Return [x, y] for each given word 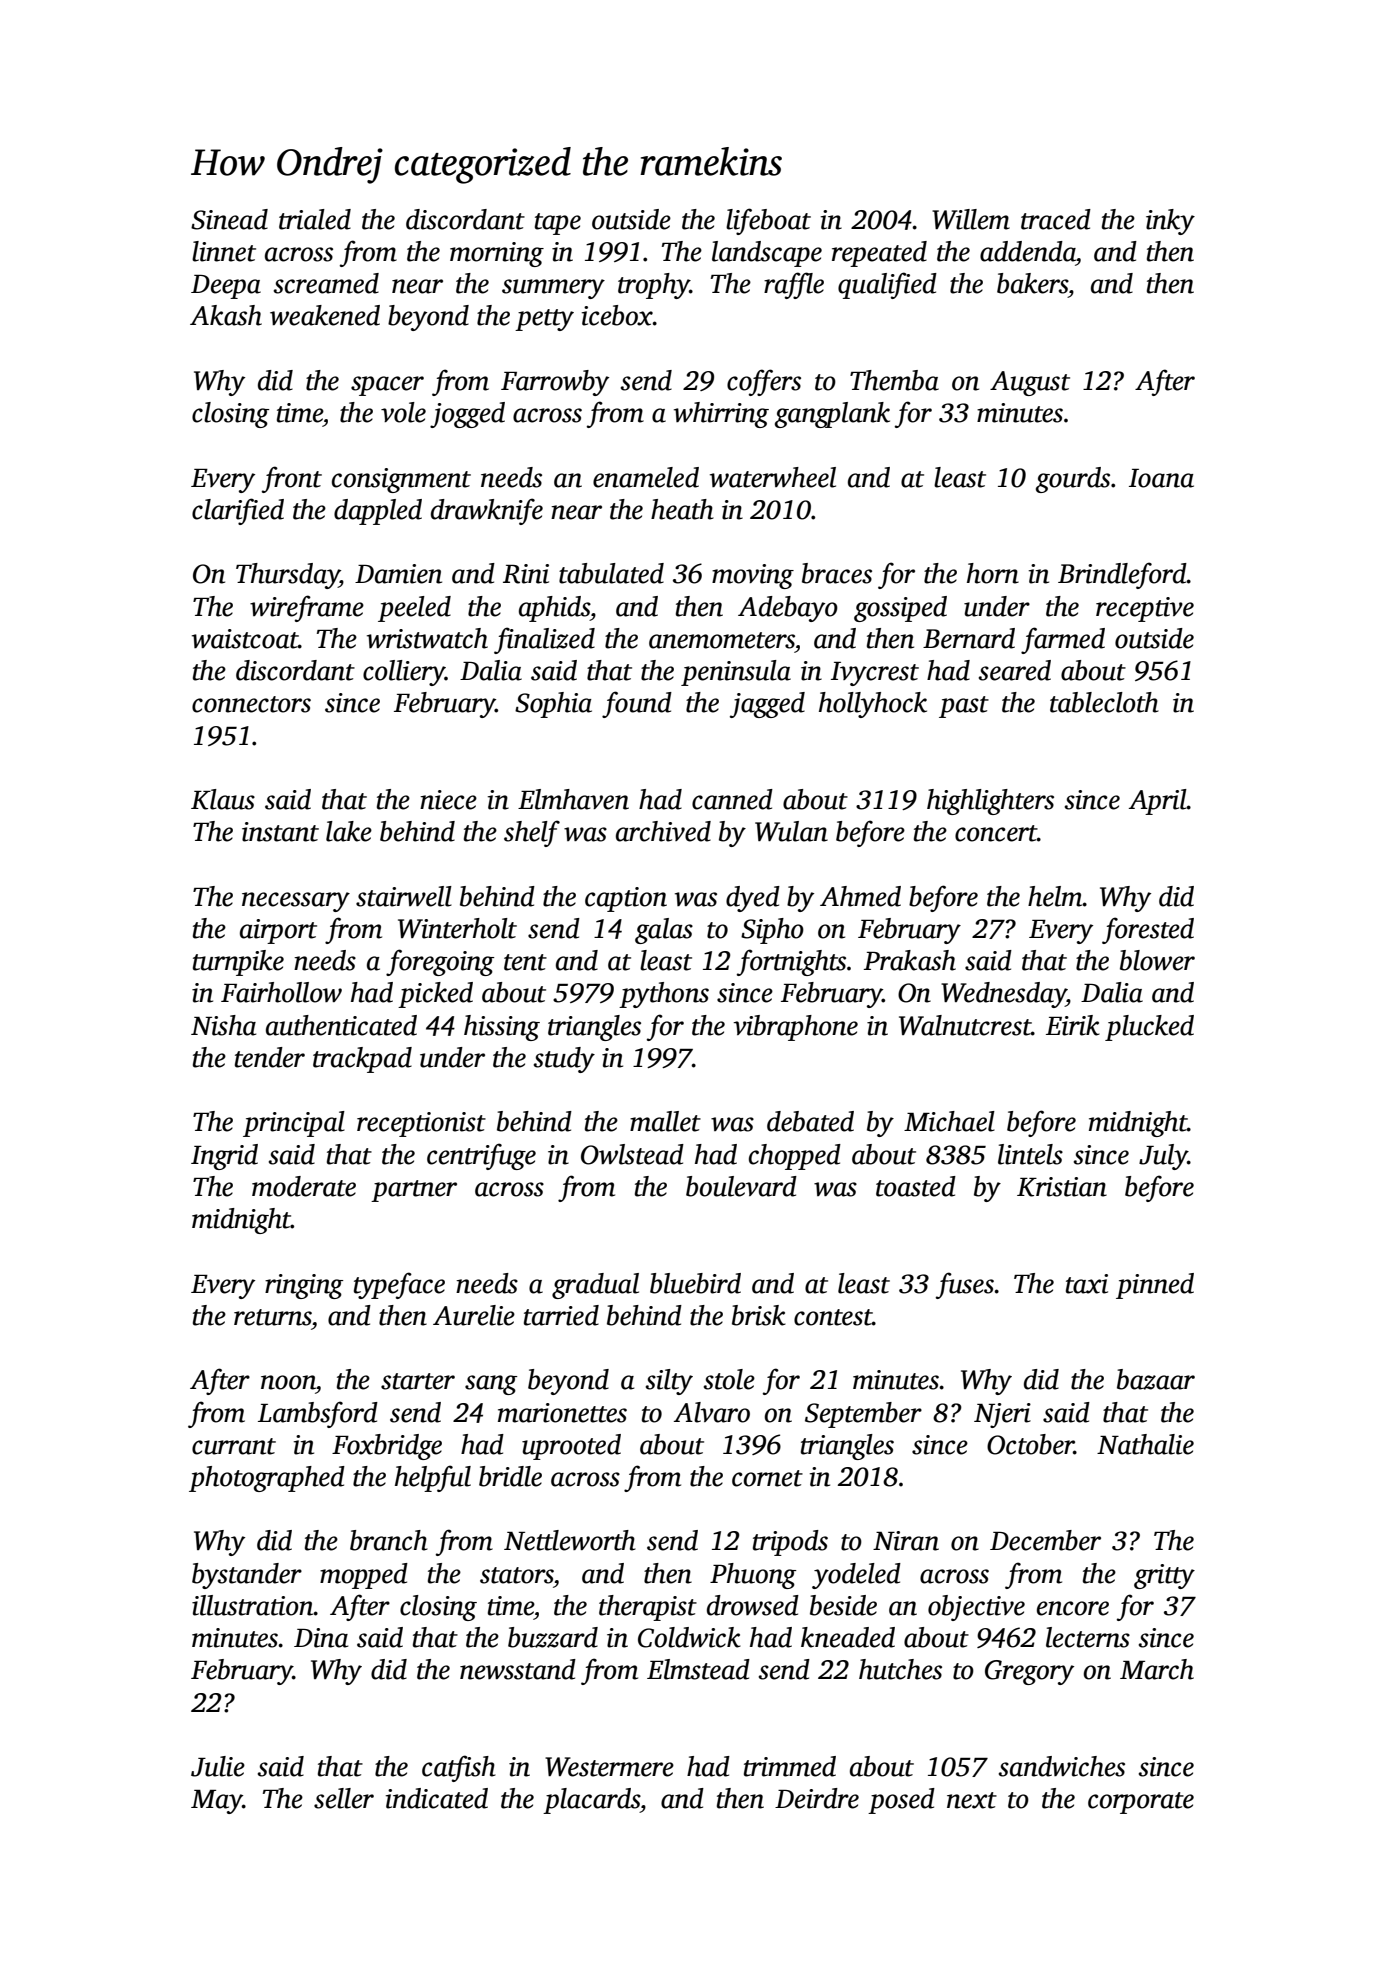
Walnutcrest [965, 1025]
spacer [387, 386]
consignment [401, 480]
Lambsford [318, 1414]
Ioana [1161, 478]
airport [278, 931]
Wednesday [1003, 995]
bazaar [1156, 1379]
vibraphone [795, 1028]
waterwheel [773, 477]
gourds [1073, 480]
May [217, 1802]
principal [294, 1124]
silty [669, 1382]
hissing [502, 1028]
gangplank [832, 415]
